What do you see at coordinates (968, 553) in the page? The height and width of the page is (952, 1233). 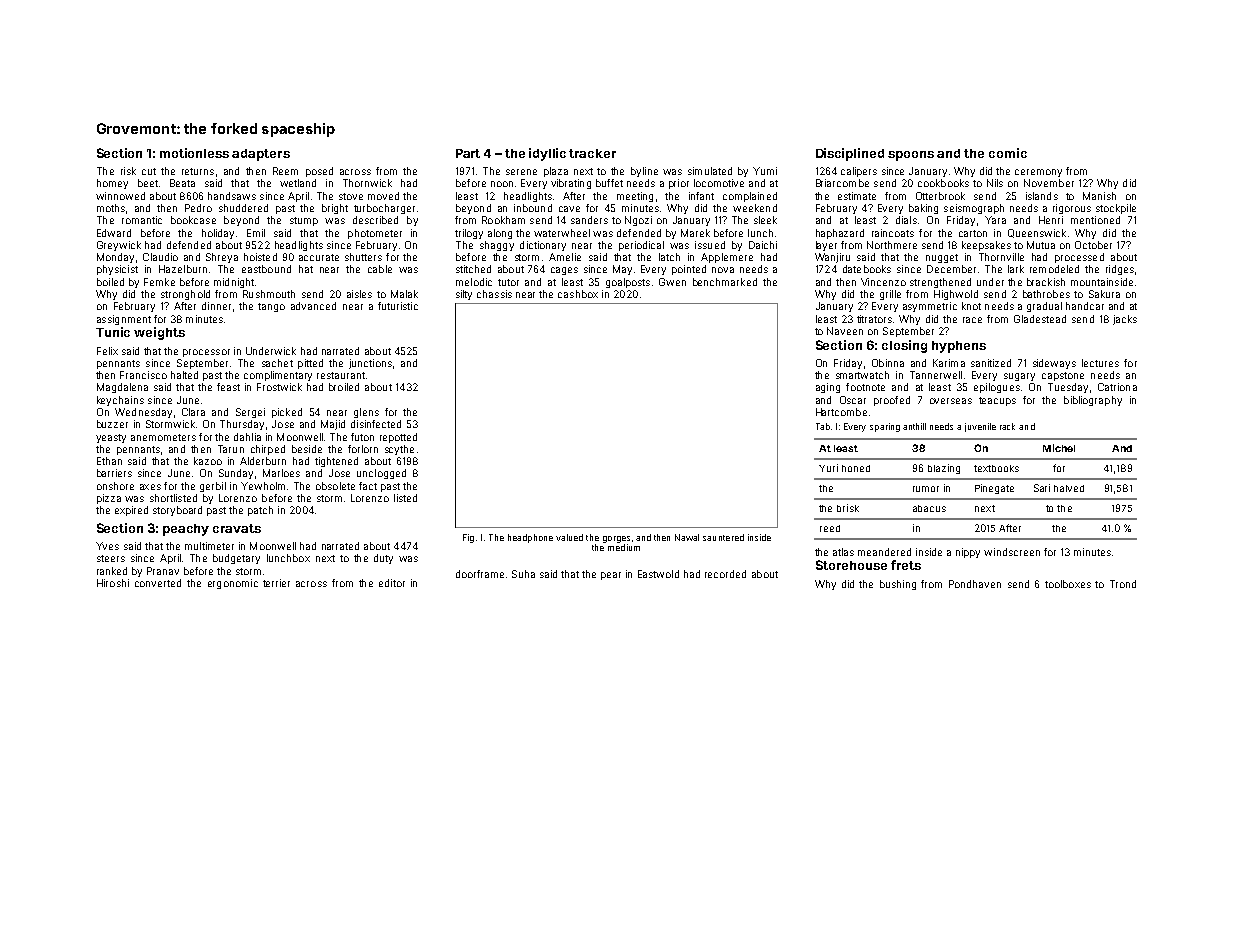 I see `nippy` at bounding box center [968, 553].
